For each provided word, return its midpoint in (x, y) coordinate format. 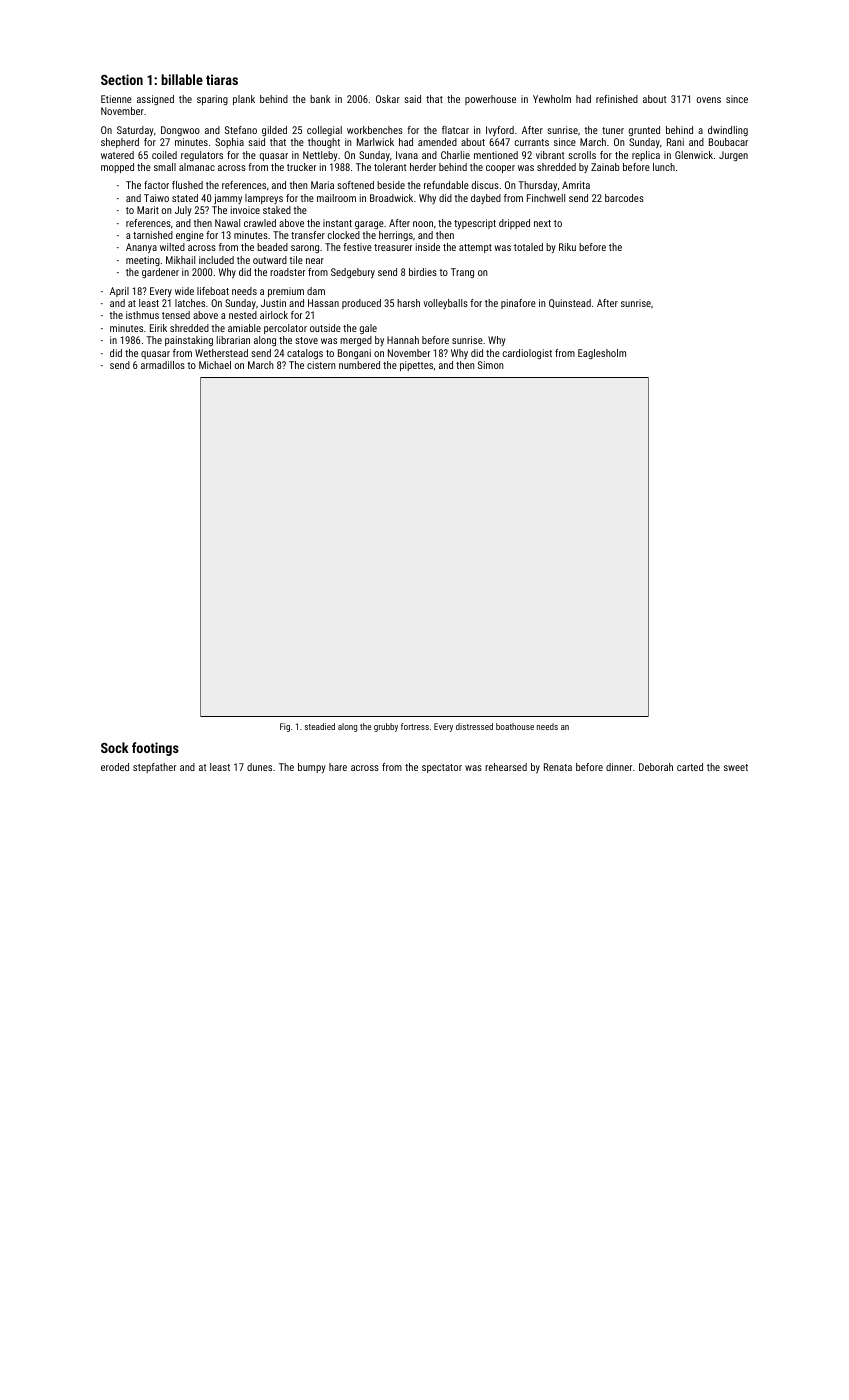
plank (244, 100)
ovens (709, 100)
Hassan (323, 303)
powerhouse (490, 100)
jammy (228, 199)
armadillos (163, 365)
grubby (386, 727)
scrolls (582, 155)
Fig (285, 727)
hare (338, 767)
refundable (446, 185)
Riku (567, 247)
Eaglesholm (602, 354)
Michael (215, 365)
